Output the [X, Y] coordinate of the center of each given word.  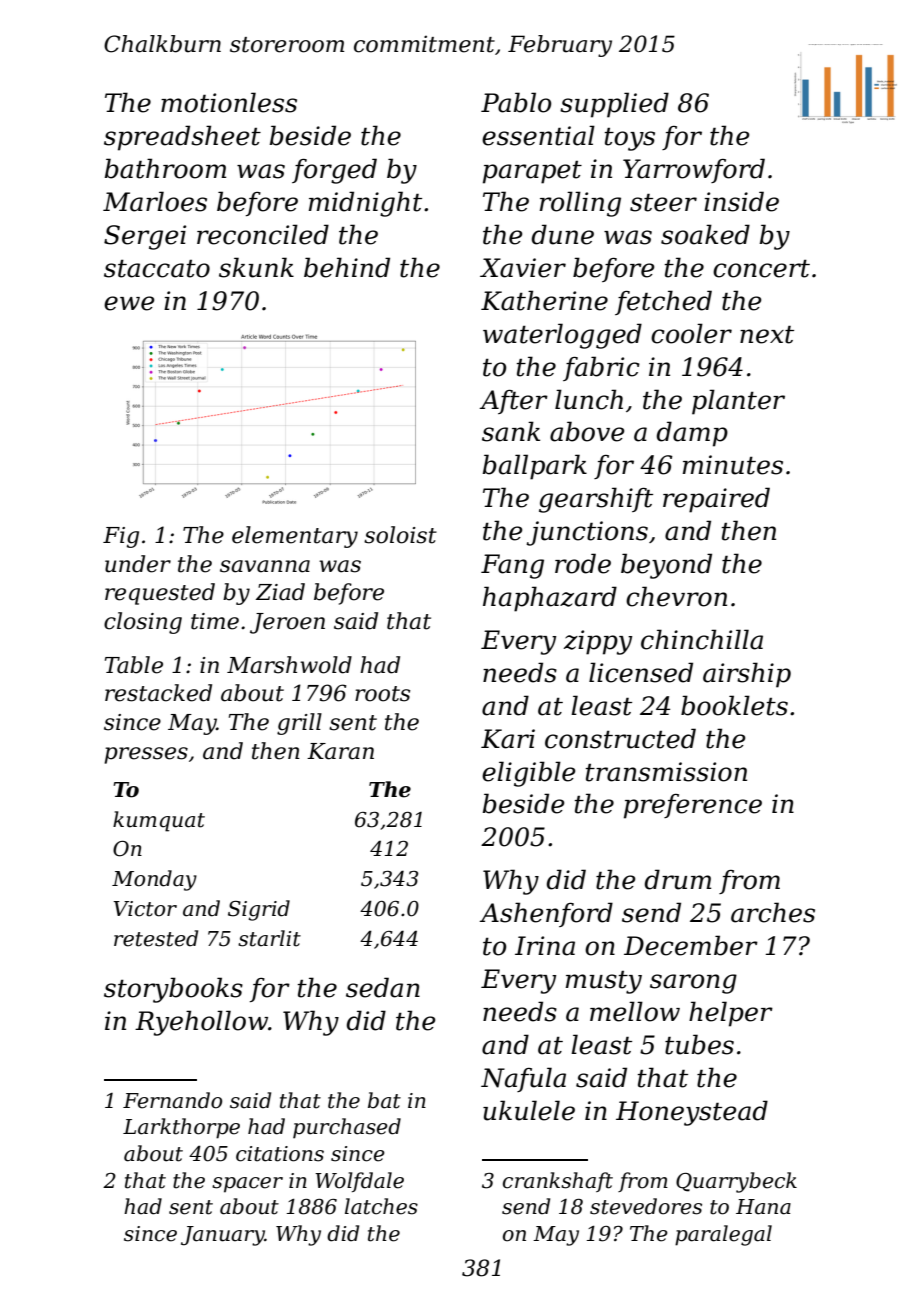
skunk [256, 267]
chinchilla [702, 639]
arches [773, 912]
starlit [269, 938]
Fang [512, 566]
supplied [614, 105]
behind [347, 267]
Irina [545, 946]
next [767, 335]
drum [677, 879]
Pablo [516, 102]
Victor [145, 909]
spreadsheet [182, 138]
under [138, 564]
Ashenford [546, 914]
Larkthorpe [181, 1128]
